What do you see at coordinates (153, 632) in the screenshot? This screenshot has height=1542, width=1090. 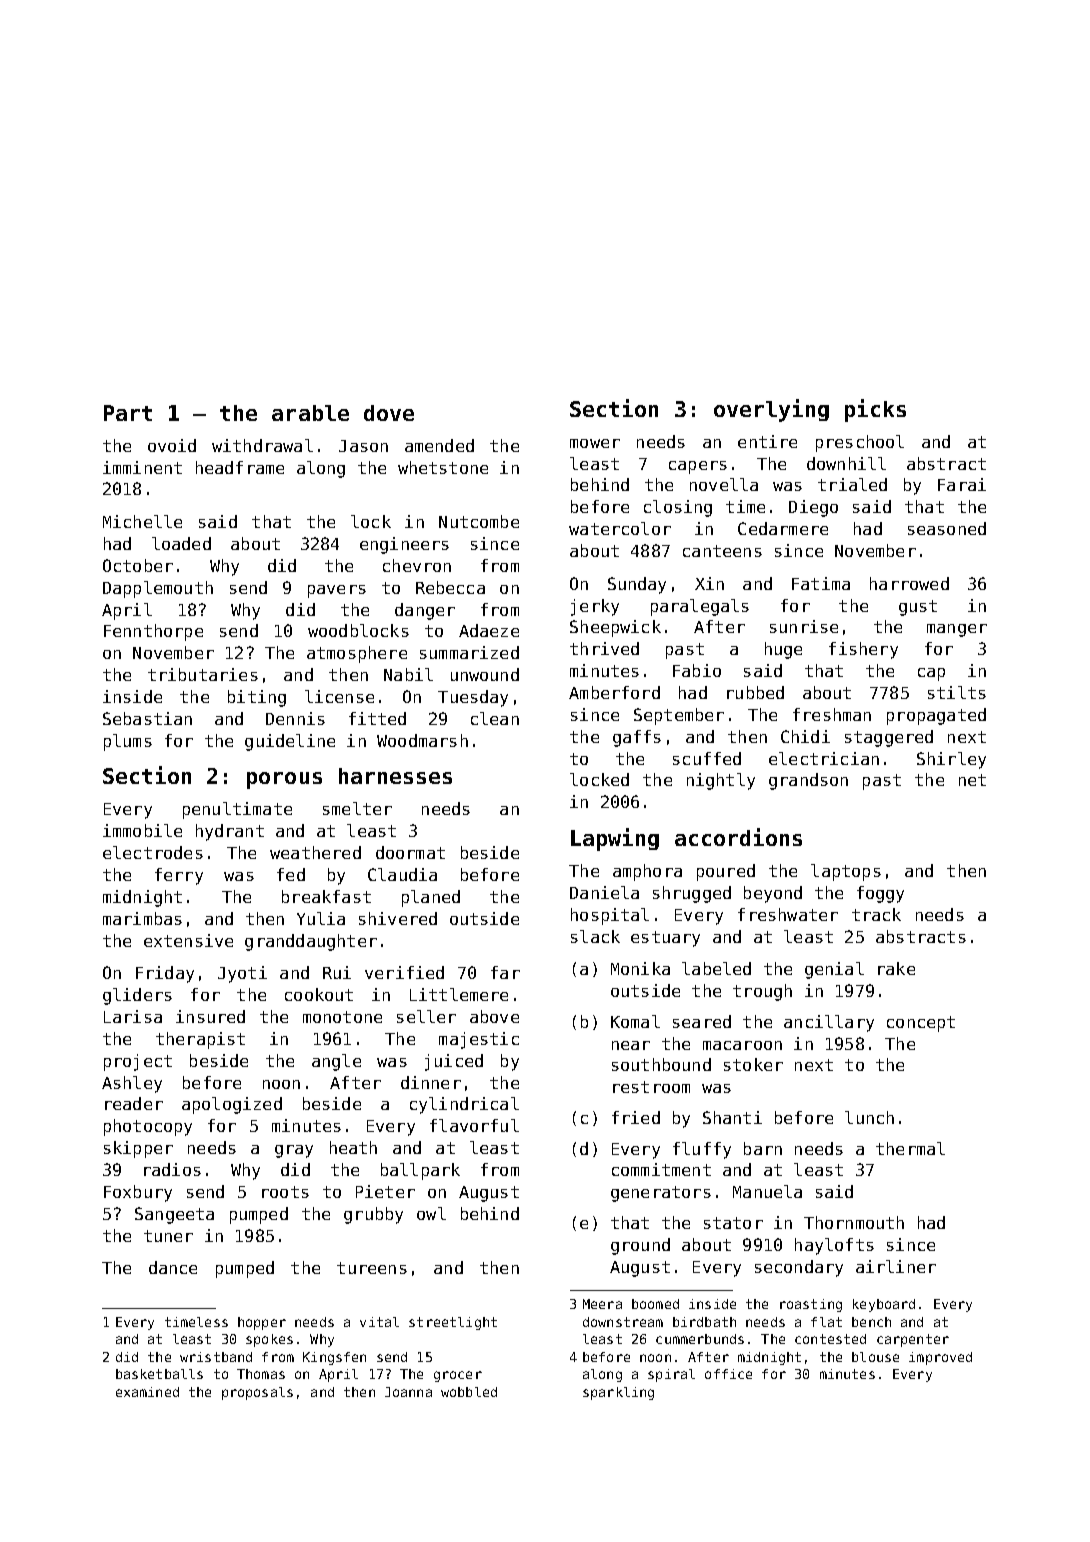 I see `Fennthorpe` at bounding box center [153, 632].
